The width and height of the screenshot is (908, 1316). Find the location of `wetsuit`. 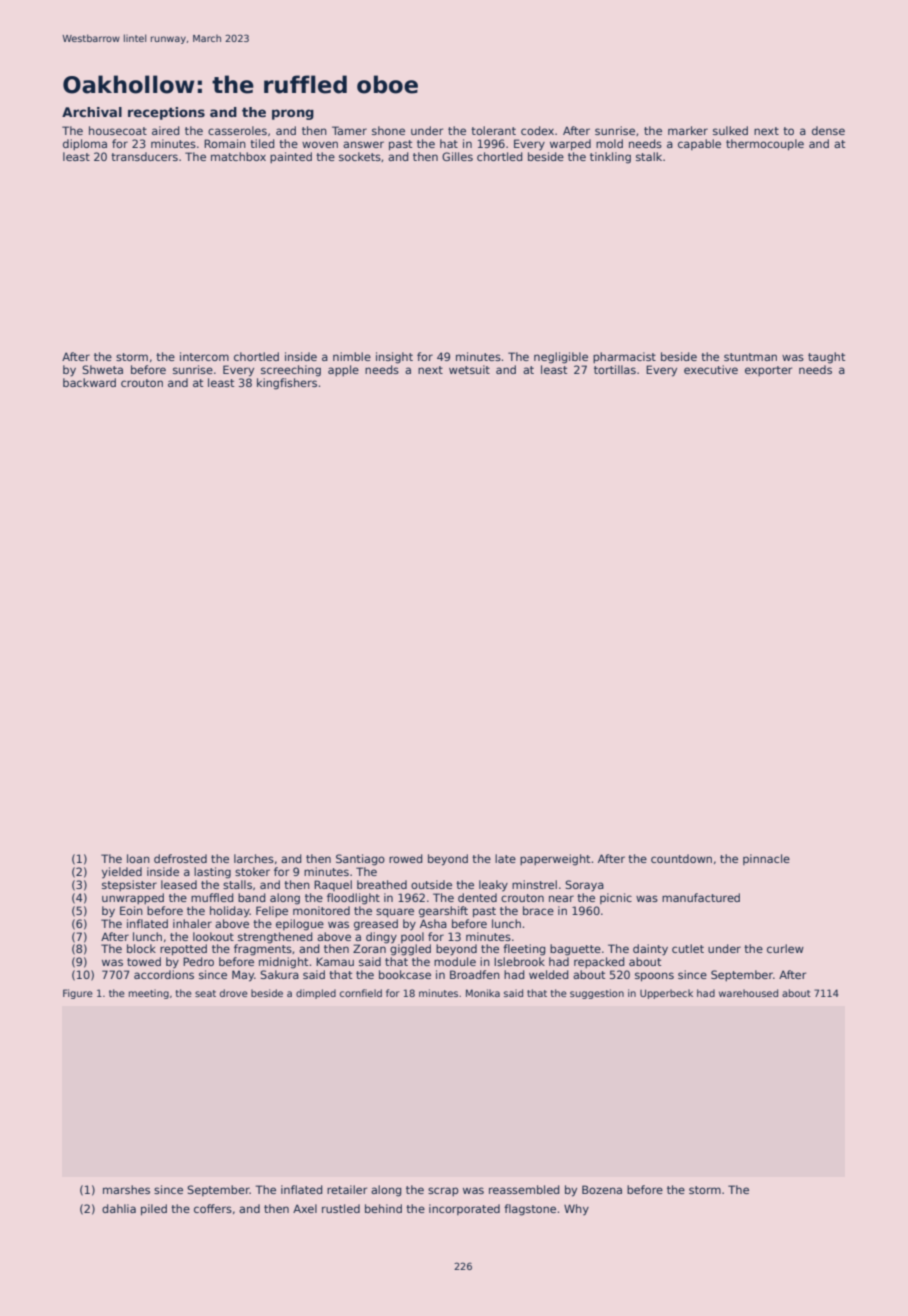

wetsuit is located at coordinates (469, 369).
